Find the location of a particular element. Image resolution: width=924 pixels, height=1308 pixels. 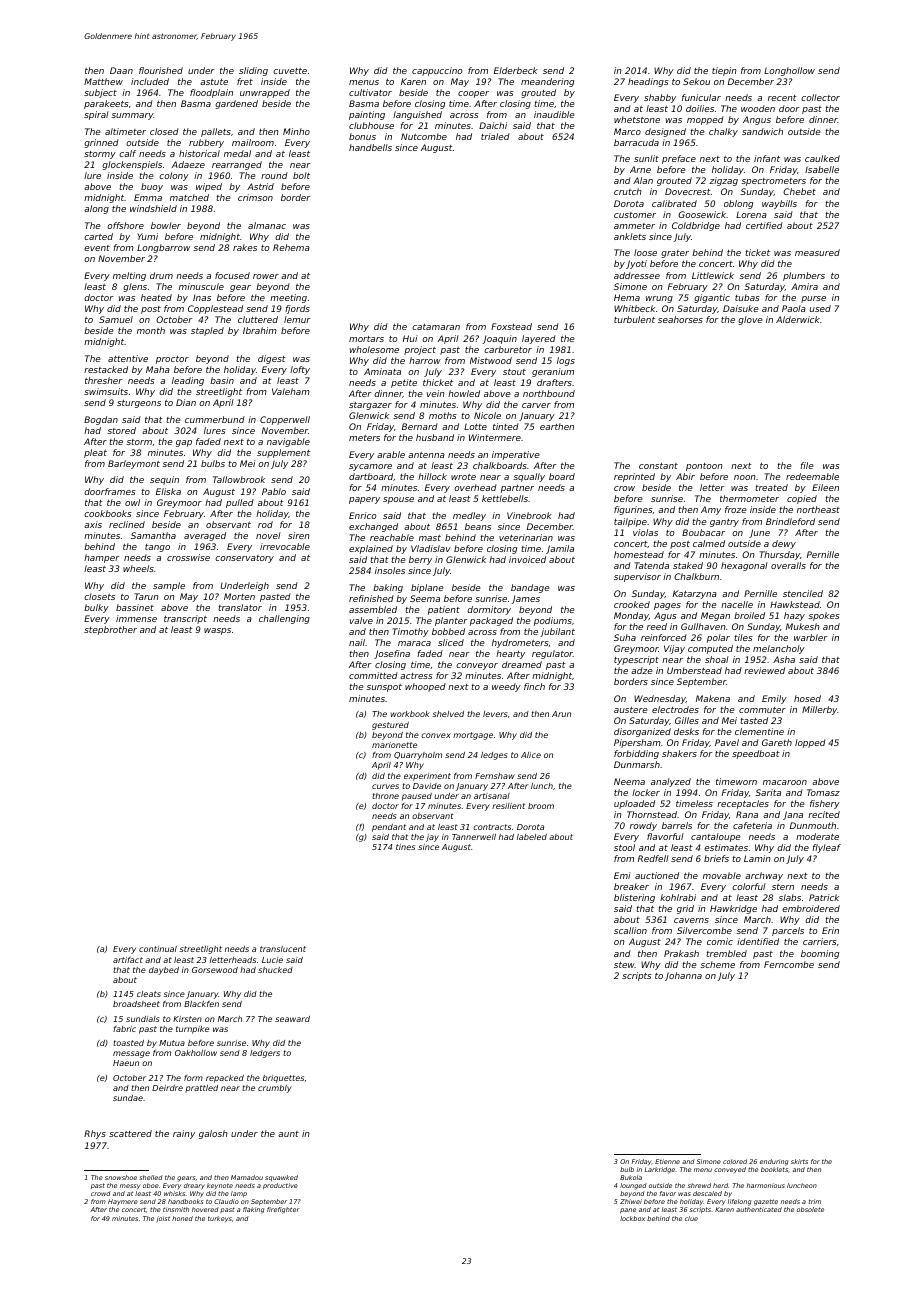

Elderbeck is located at coordinates (516, 70).
